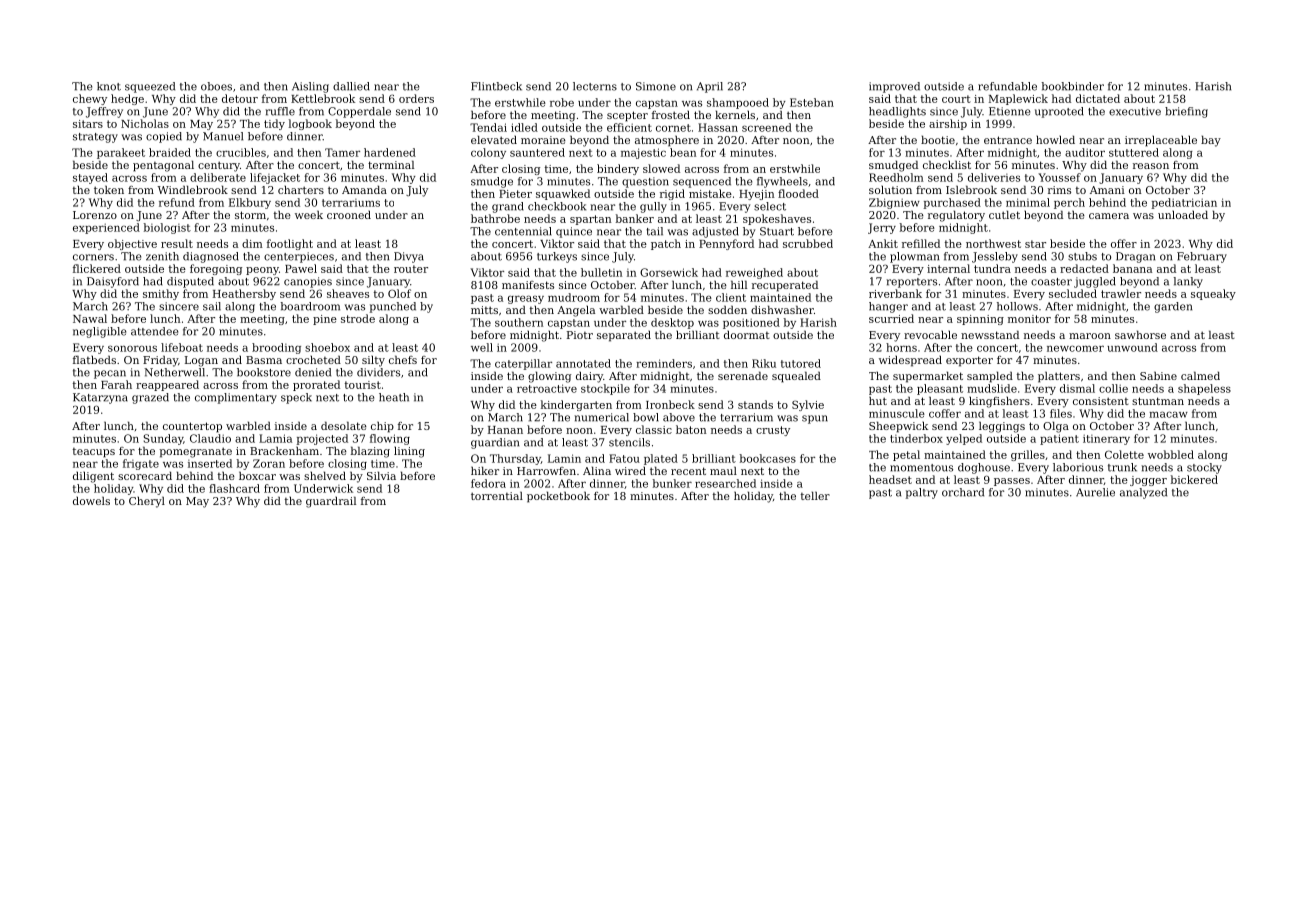 This screenshot has height=924, width=1308. I want to click on flatbeds, so click(94, 359).
